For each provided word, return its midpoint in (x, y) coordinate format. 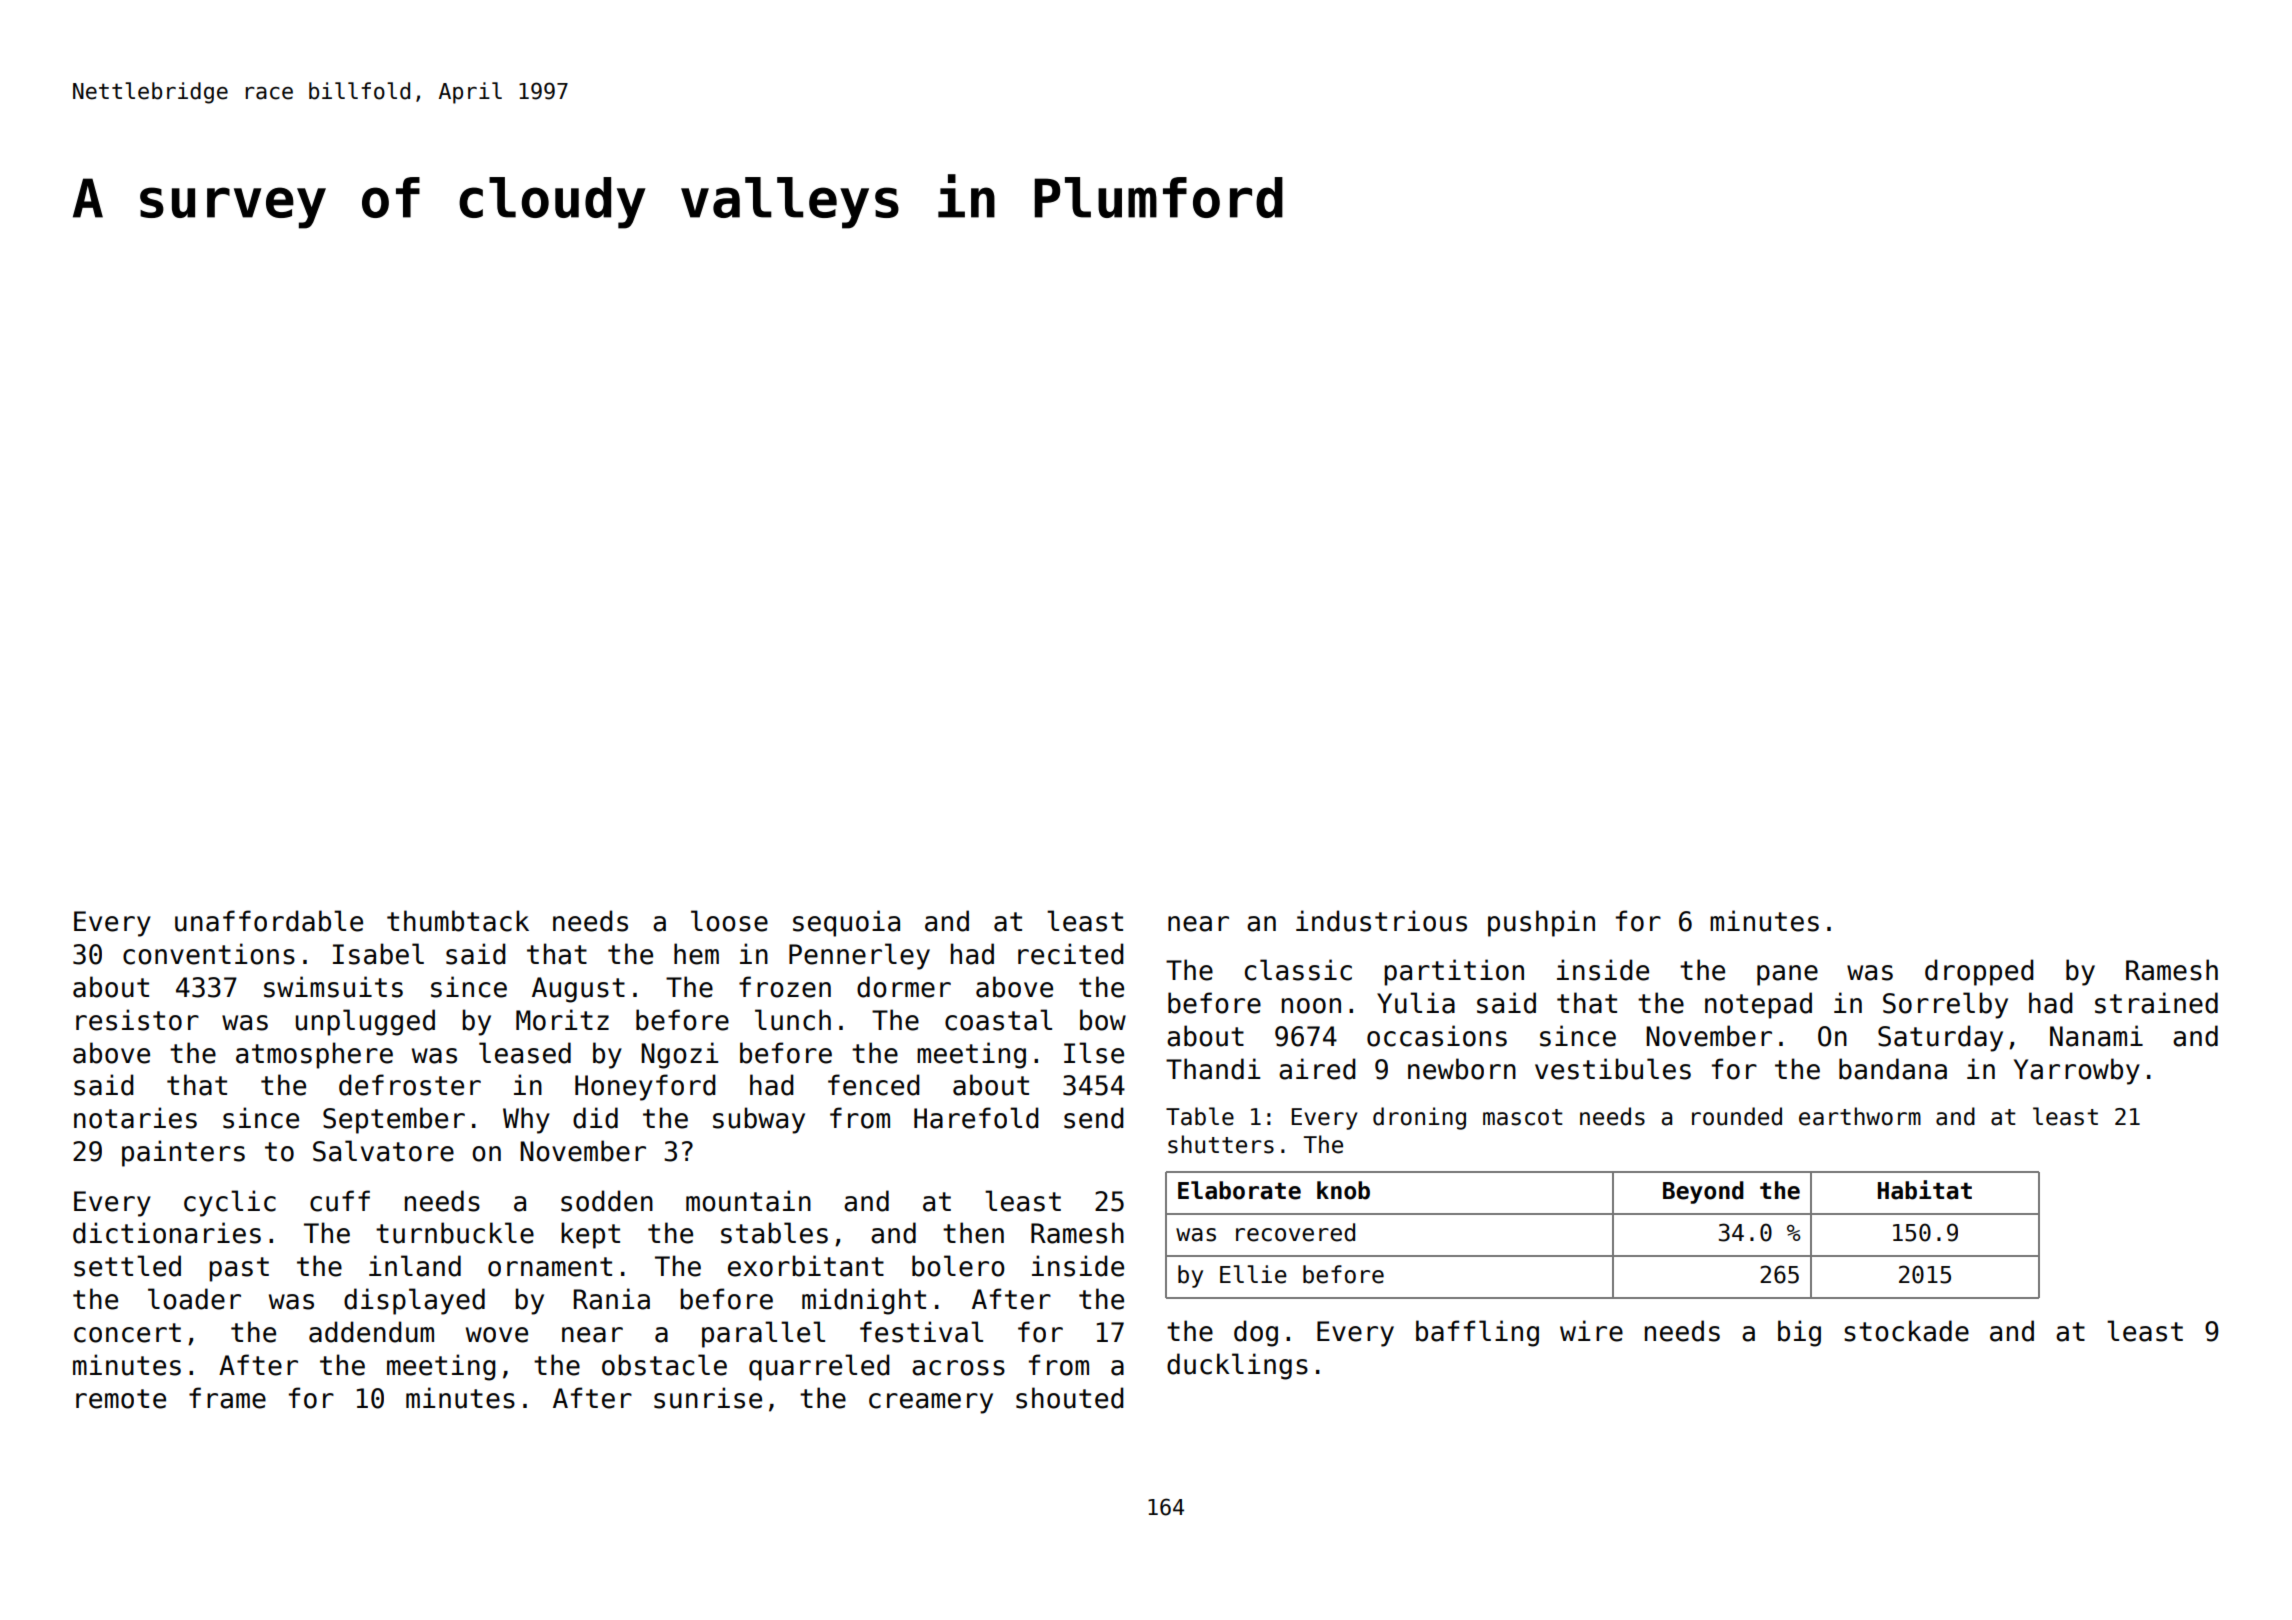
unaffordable (269, 921)
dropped (1979, 972)
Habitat (1925, 1190)
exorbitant (806, 1266)
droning (1419, 1118)
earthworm (1860, 1116)
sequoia (846, 923)
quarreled (819, 1367)
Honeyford (645, 1087)
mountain (748, 1201)
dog (1256, 1333)
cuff (340, 1201)
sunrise (708, 1398)
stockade (1906, 1331)
